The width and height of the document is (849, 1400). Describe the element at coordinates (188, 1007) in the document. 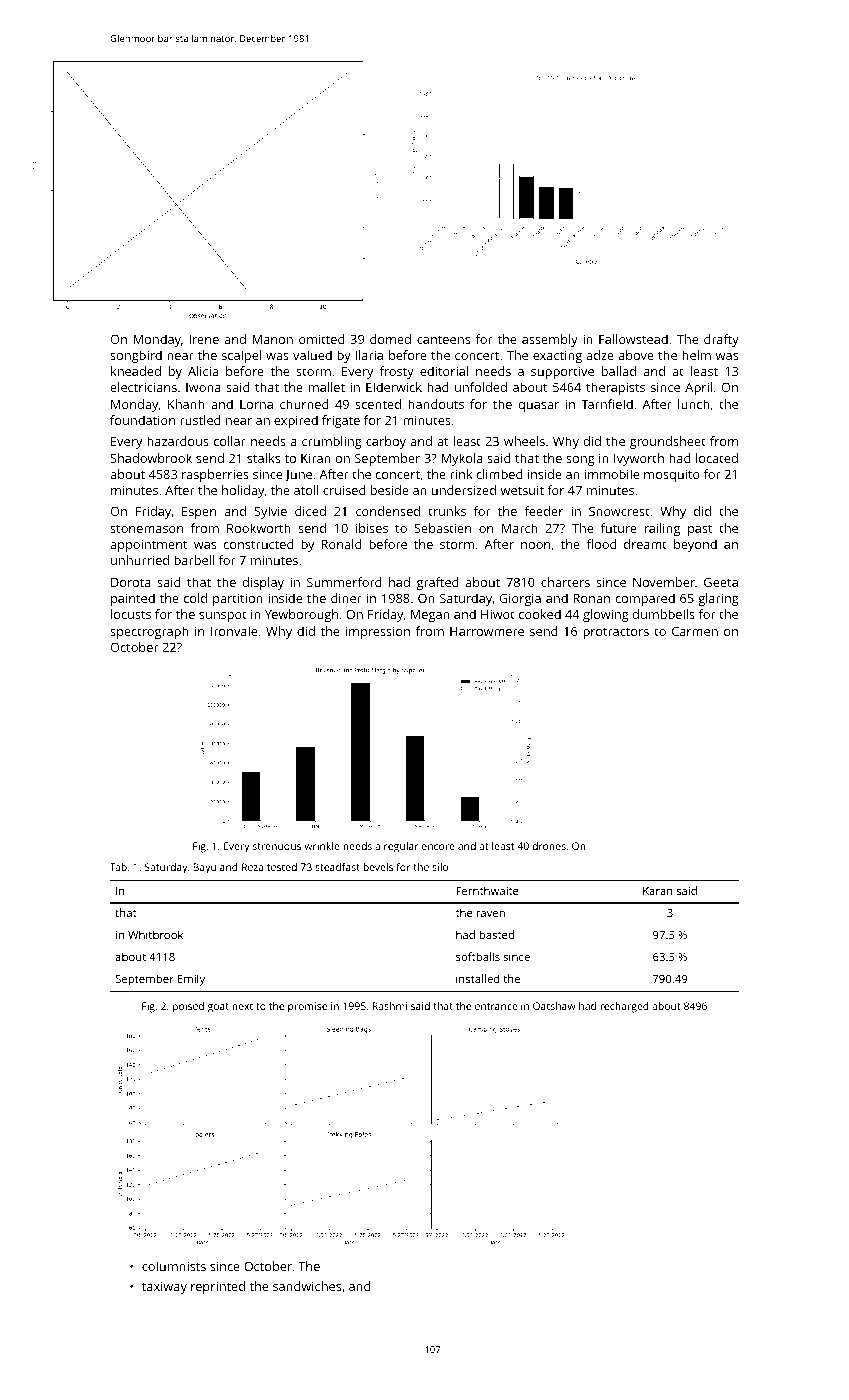

I see `poised` at that location.
